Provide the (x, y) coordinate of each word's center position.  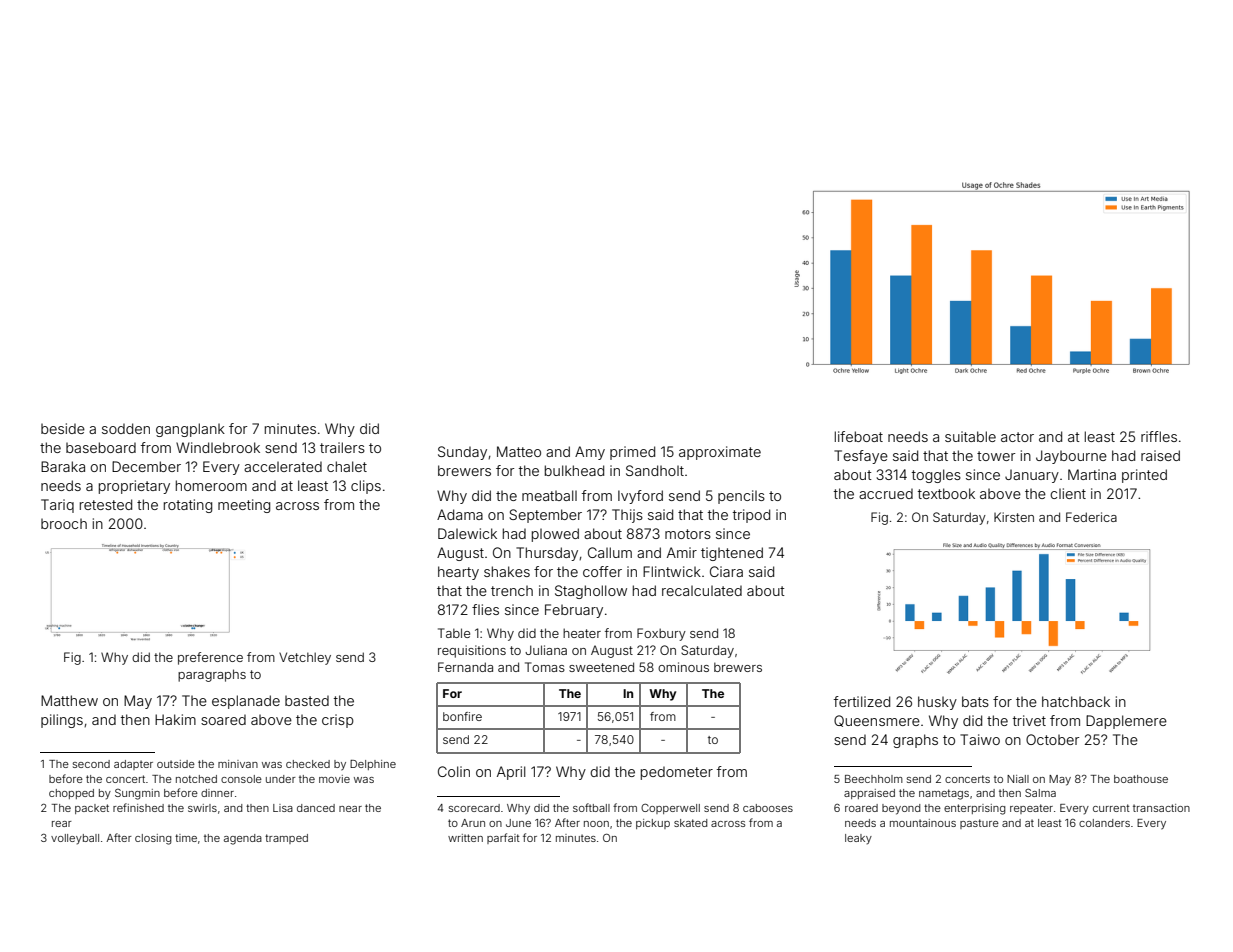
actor (1017, 437)
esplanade (246, 702)
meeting (244, 506)
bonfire (462, 716)
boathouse (1141, 779)
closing (153, 839)
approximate (720, 453)
